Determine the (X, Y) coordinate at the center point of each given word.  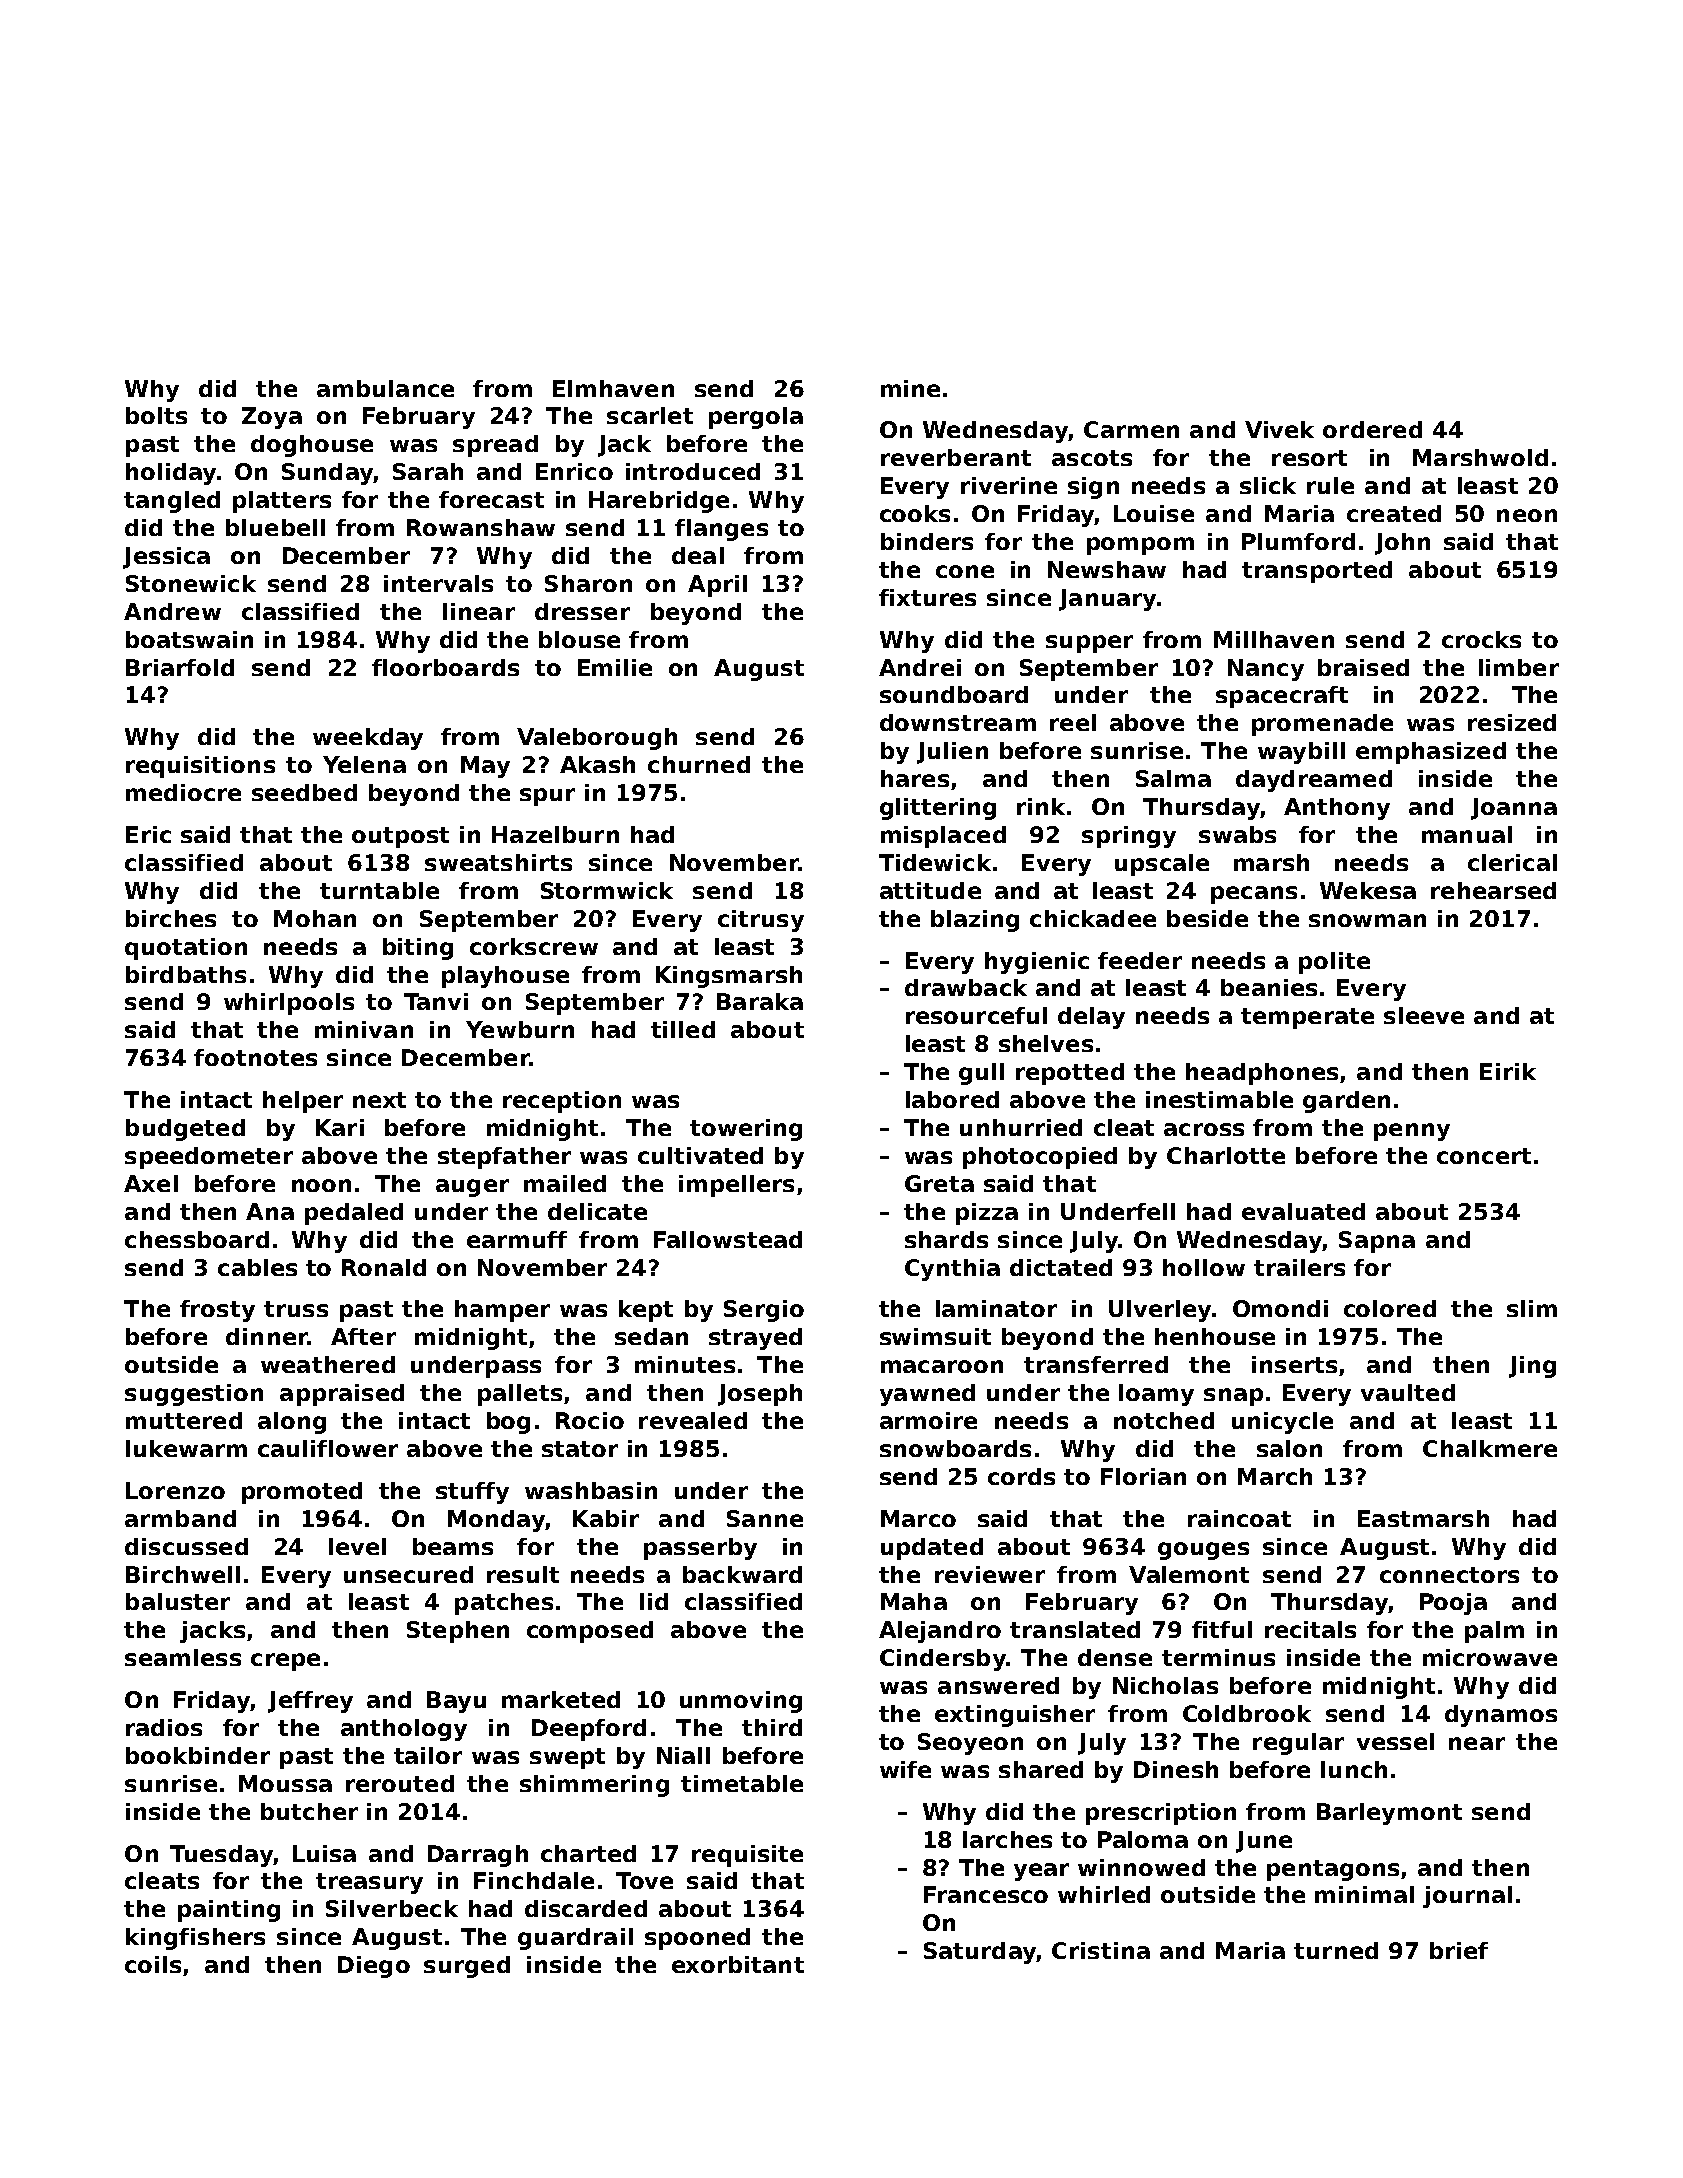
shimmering (594, 1786)
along (292, 1423)
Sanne (765, 1518)
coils (153, 1964)
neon (1527, 515)
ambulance (385, 388)
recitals (1310, 1629)
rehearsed (1493, 890)
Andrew (172, 611)
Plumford (1298, 541)
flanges (721, 530)
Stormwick (607, 890)
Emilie (615, 667)
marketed (561, 1699)
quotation (186, 949)
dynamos (1501, 1716)
